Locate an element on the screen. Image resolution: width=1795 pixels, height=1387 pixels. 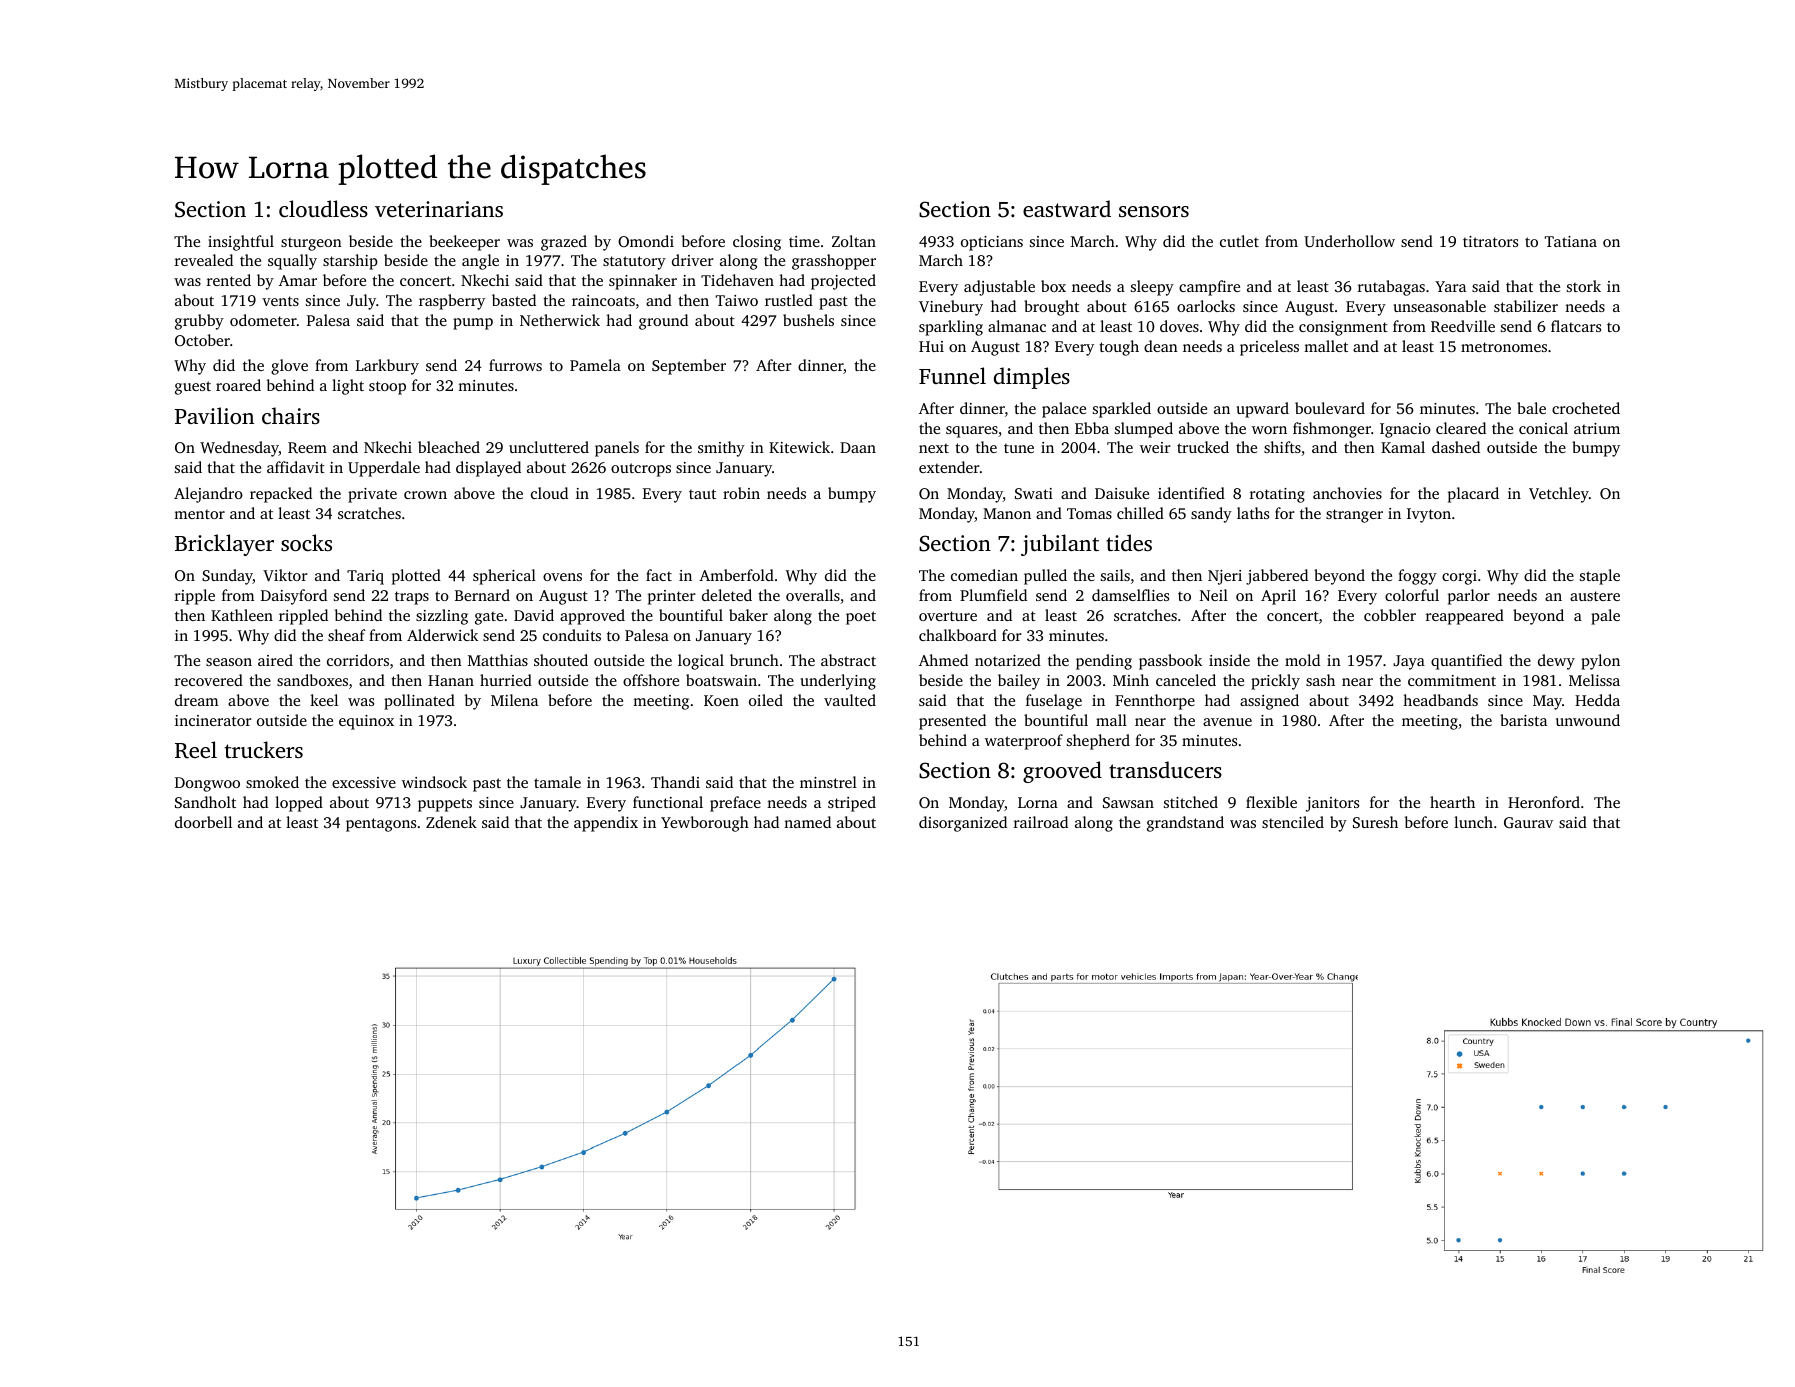
pump is located at coordinates (473, 324).
